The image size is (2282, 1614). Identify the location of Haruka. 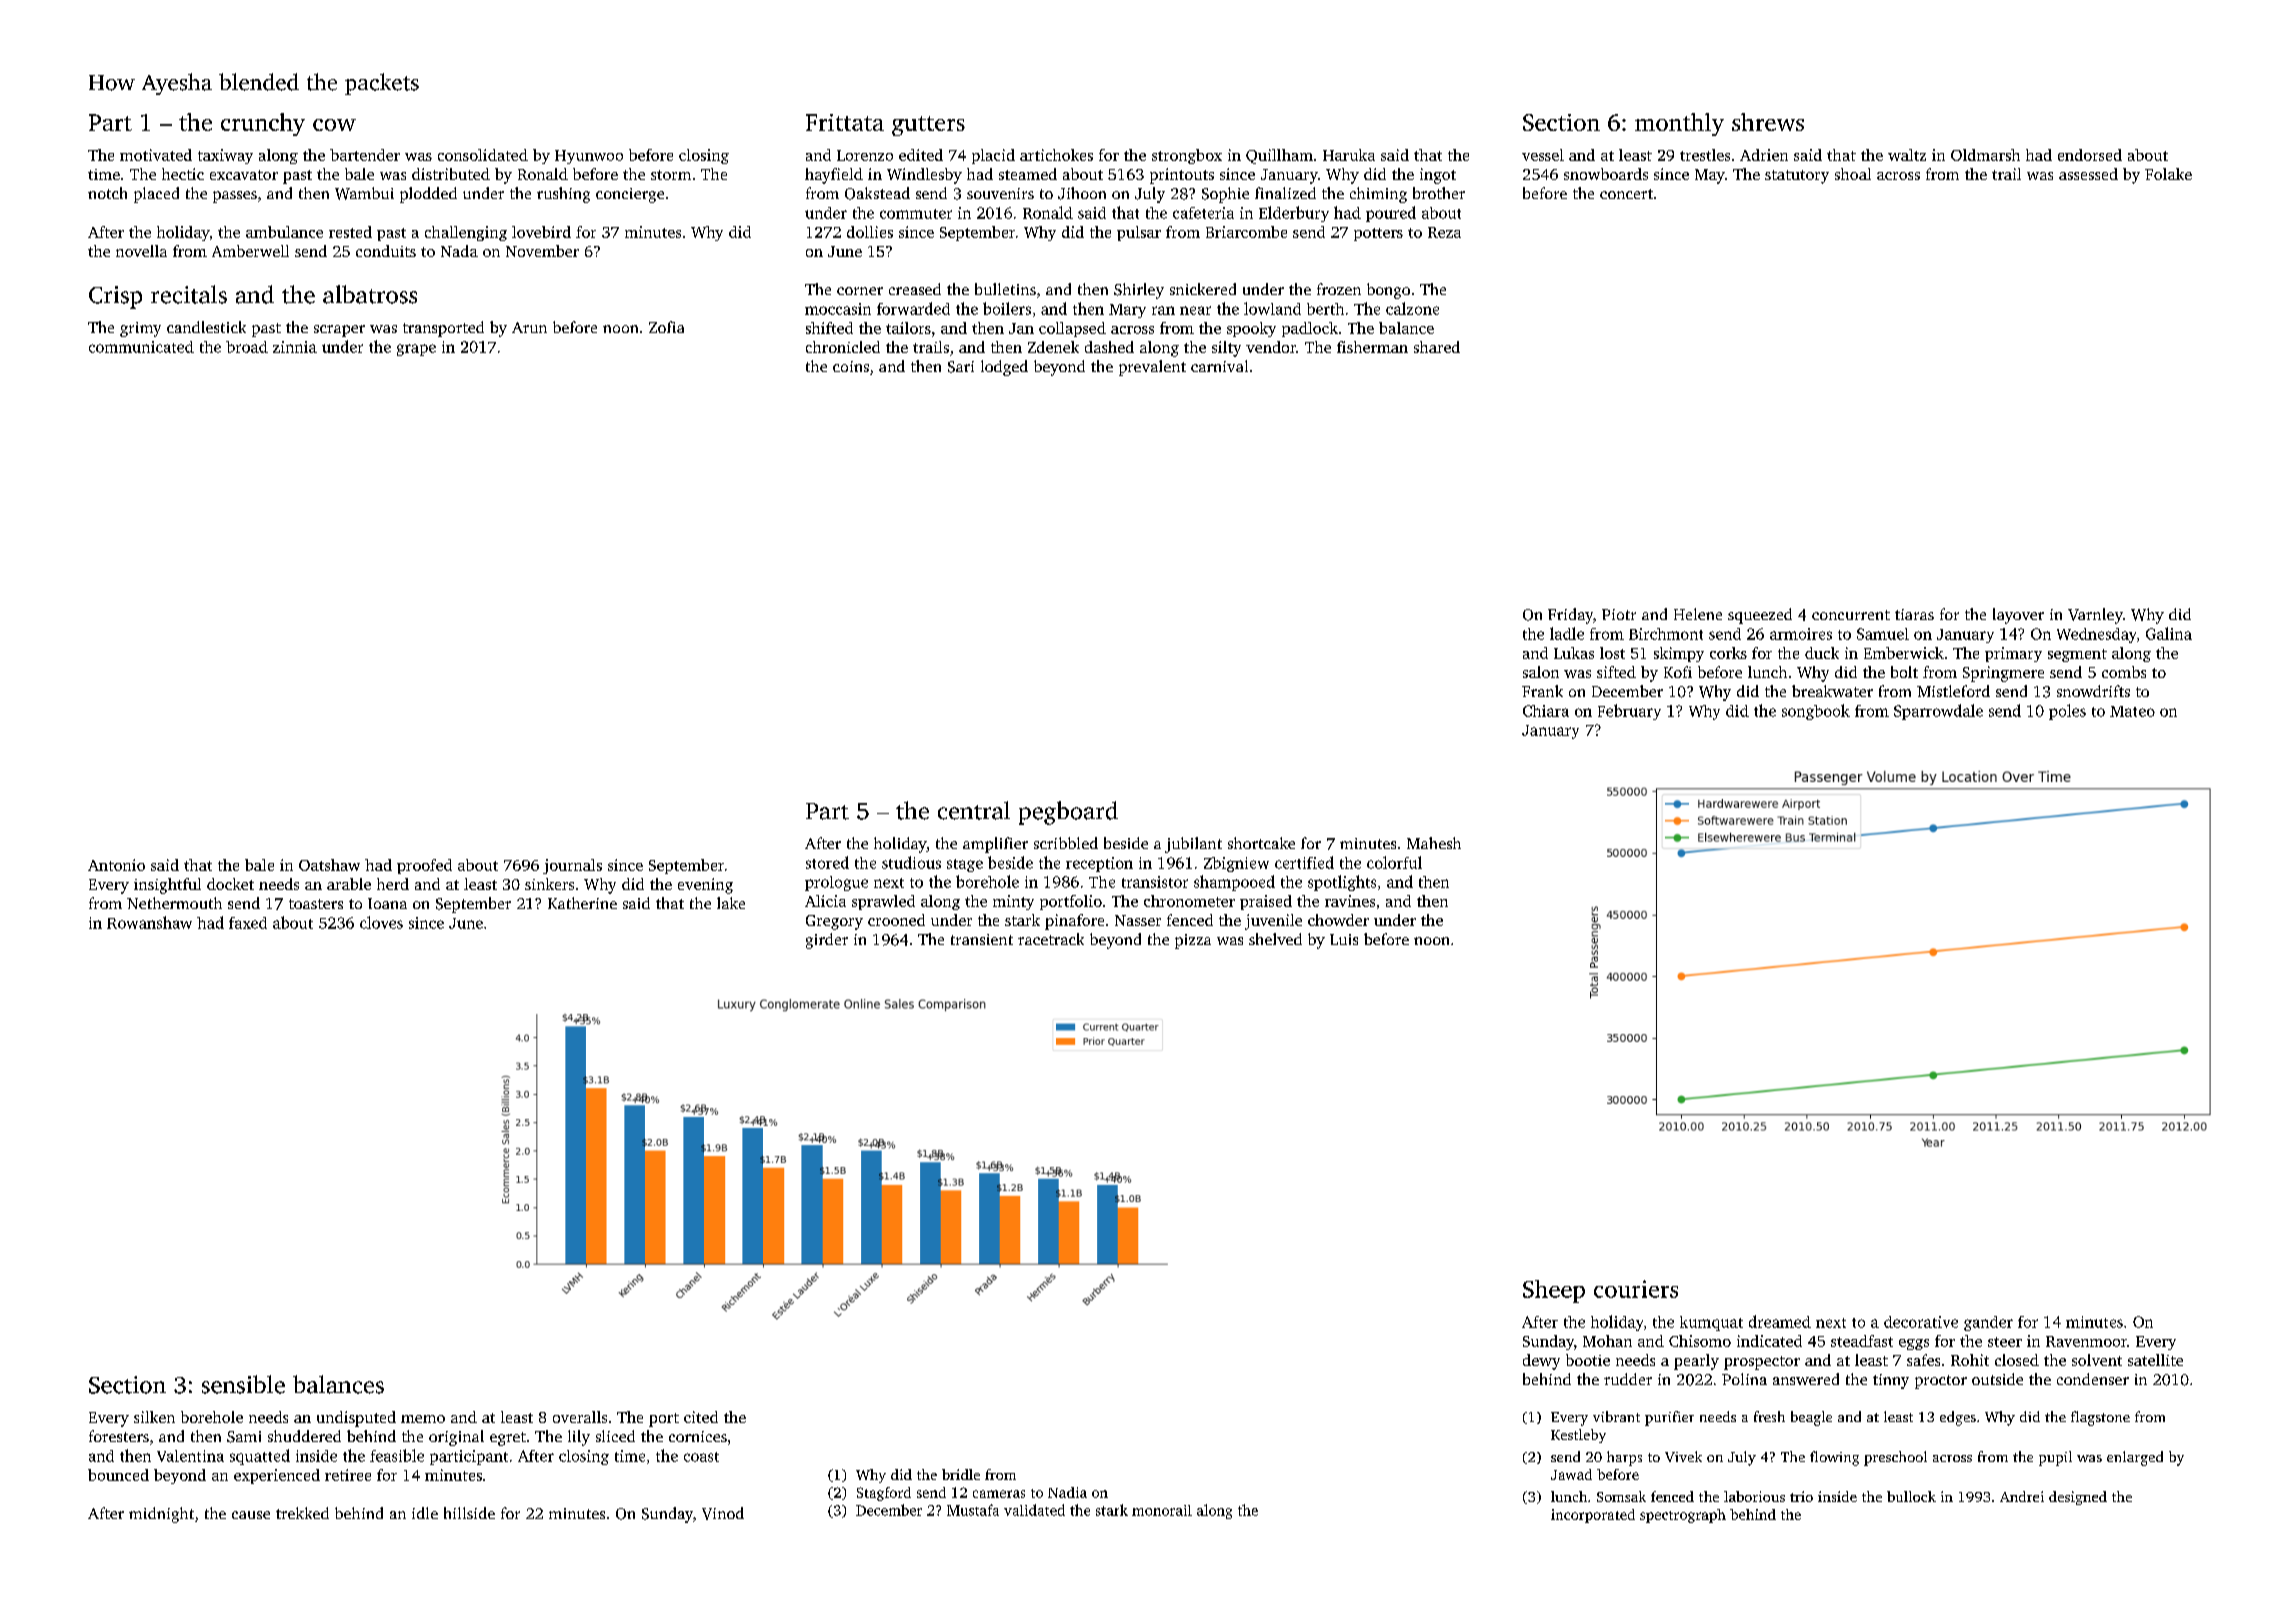
(1349, 155).
